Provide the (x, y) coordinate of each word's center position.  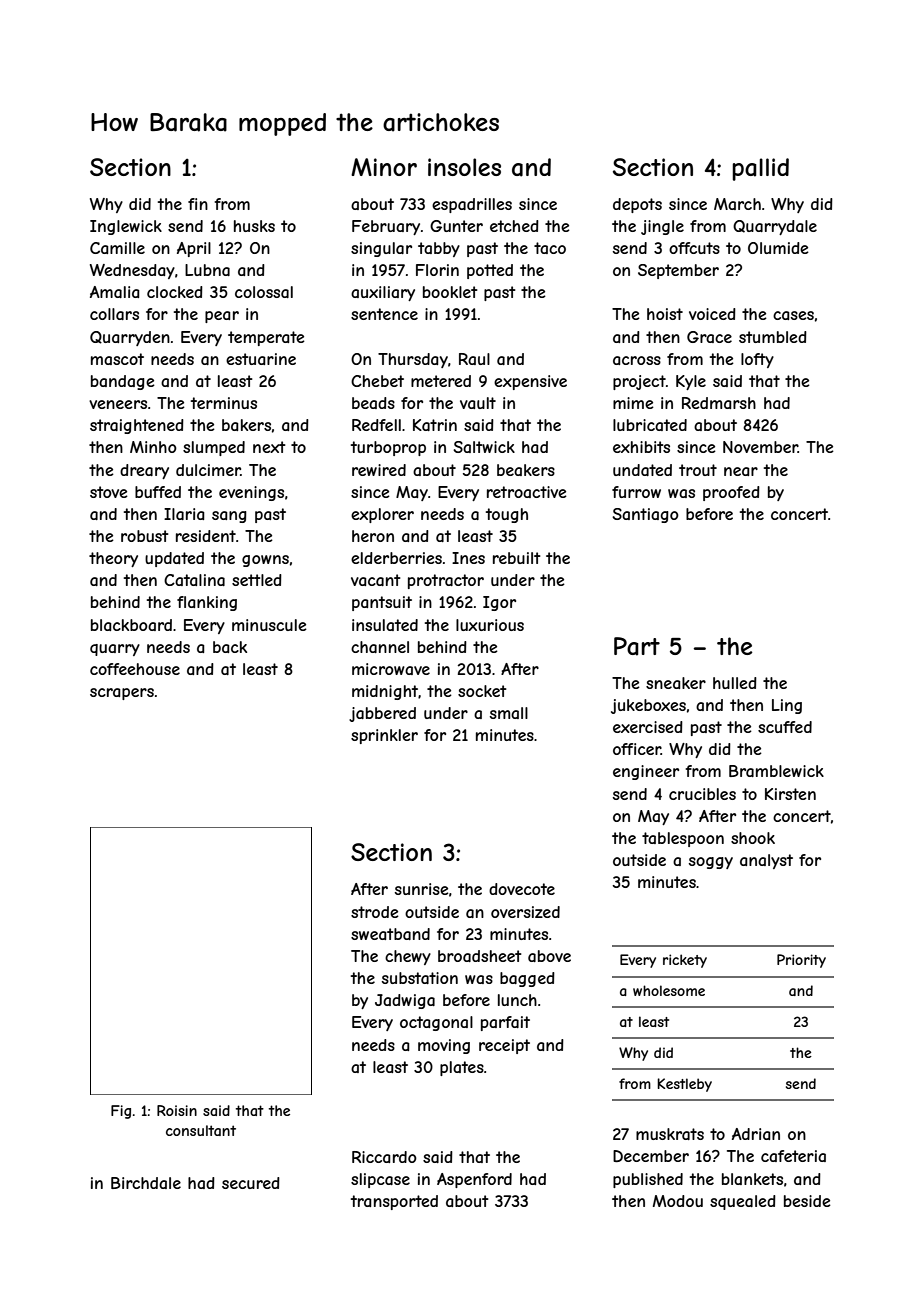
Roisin (177, 1110)
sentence (384, 314)
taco (550, 248)
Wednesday (132, 271)
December (651, 1156)
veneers (118, 404)
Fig (121, 1112)
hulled (735, 683)
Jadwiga (405, 1001)
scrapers (122, 694)
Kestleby (684, 1085)
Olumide (778, 248)
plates (462, 1068)
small (509, 713)
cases (793, 315)
